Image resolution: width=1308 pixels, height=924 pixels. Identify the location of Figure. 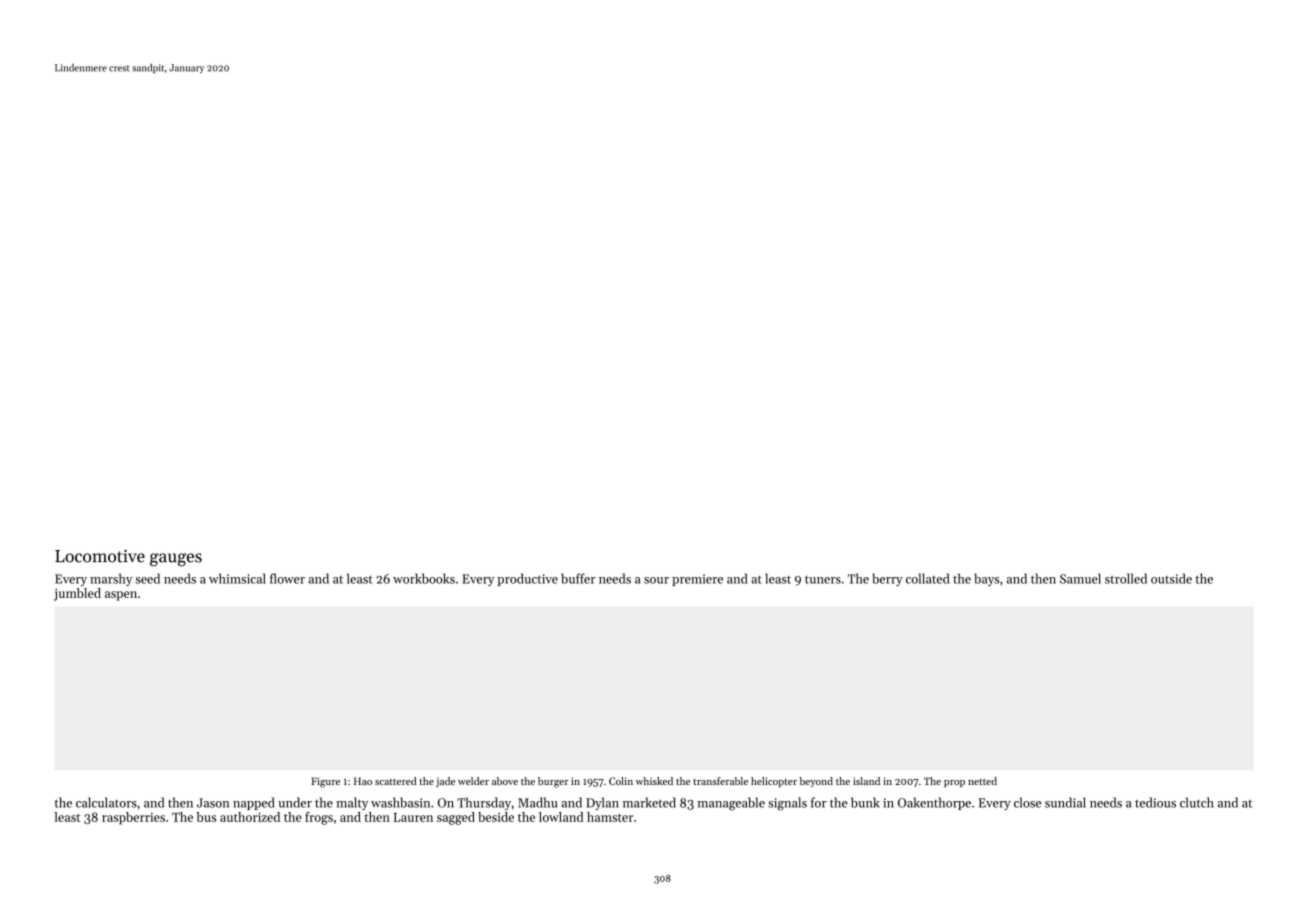
(325, 782).
